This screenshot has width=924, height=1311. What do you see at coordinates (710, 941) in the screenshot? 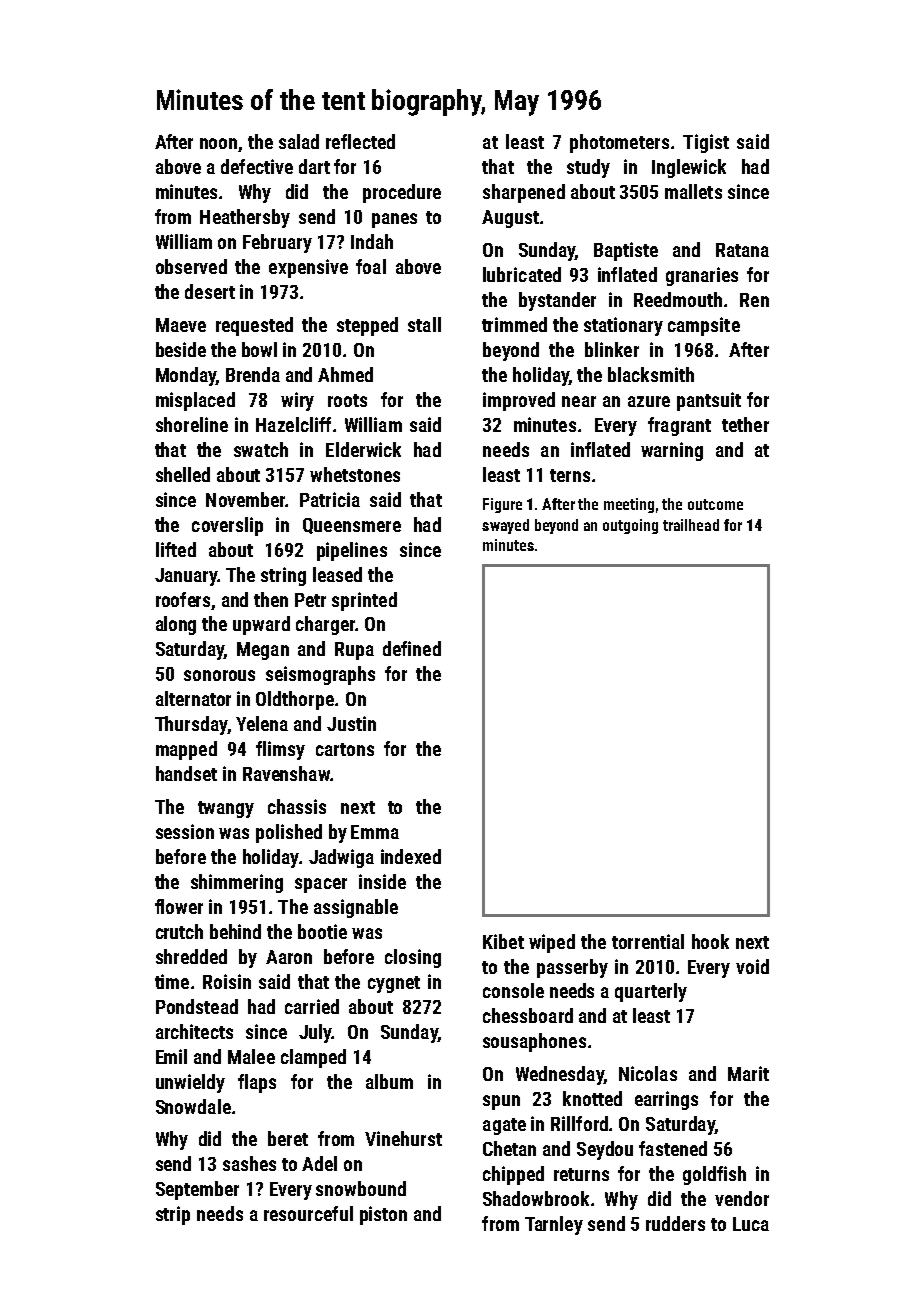
I see `hook` at bounding box center [710, 941].
